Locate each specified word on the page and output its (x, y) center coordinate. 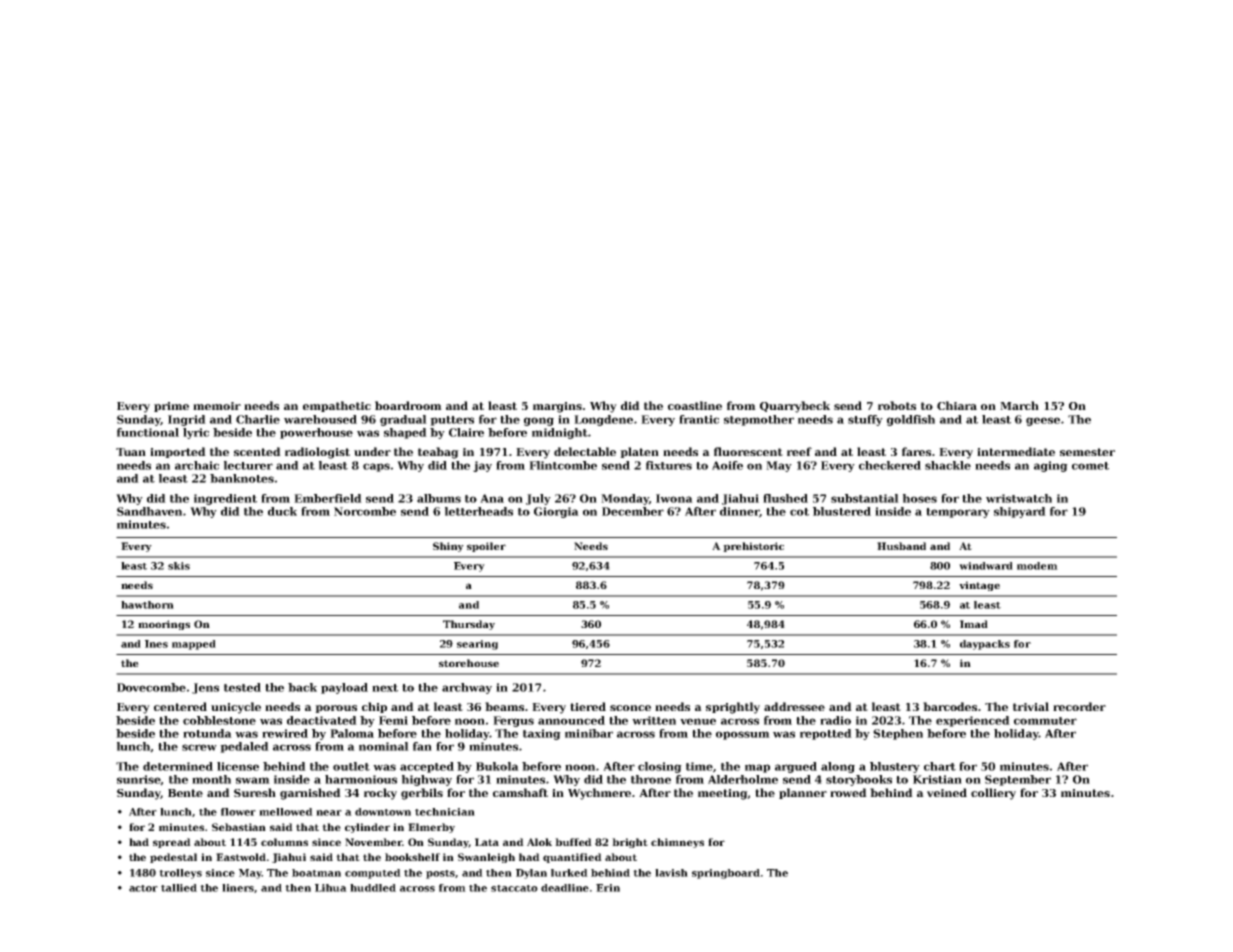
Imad (974, 624)
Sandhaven (149, 511)
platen (639, 452)
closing (660, 767)
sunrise (139, 780)
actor (143, 888)
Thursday (469, 625)
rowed (848, 792)
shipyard (1020, 512)
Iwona (674, 498)
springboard (726, 874)
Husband (901, 546)
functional (148, 432)
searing (477, 645)
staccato (514, 888)
